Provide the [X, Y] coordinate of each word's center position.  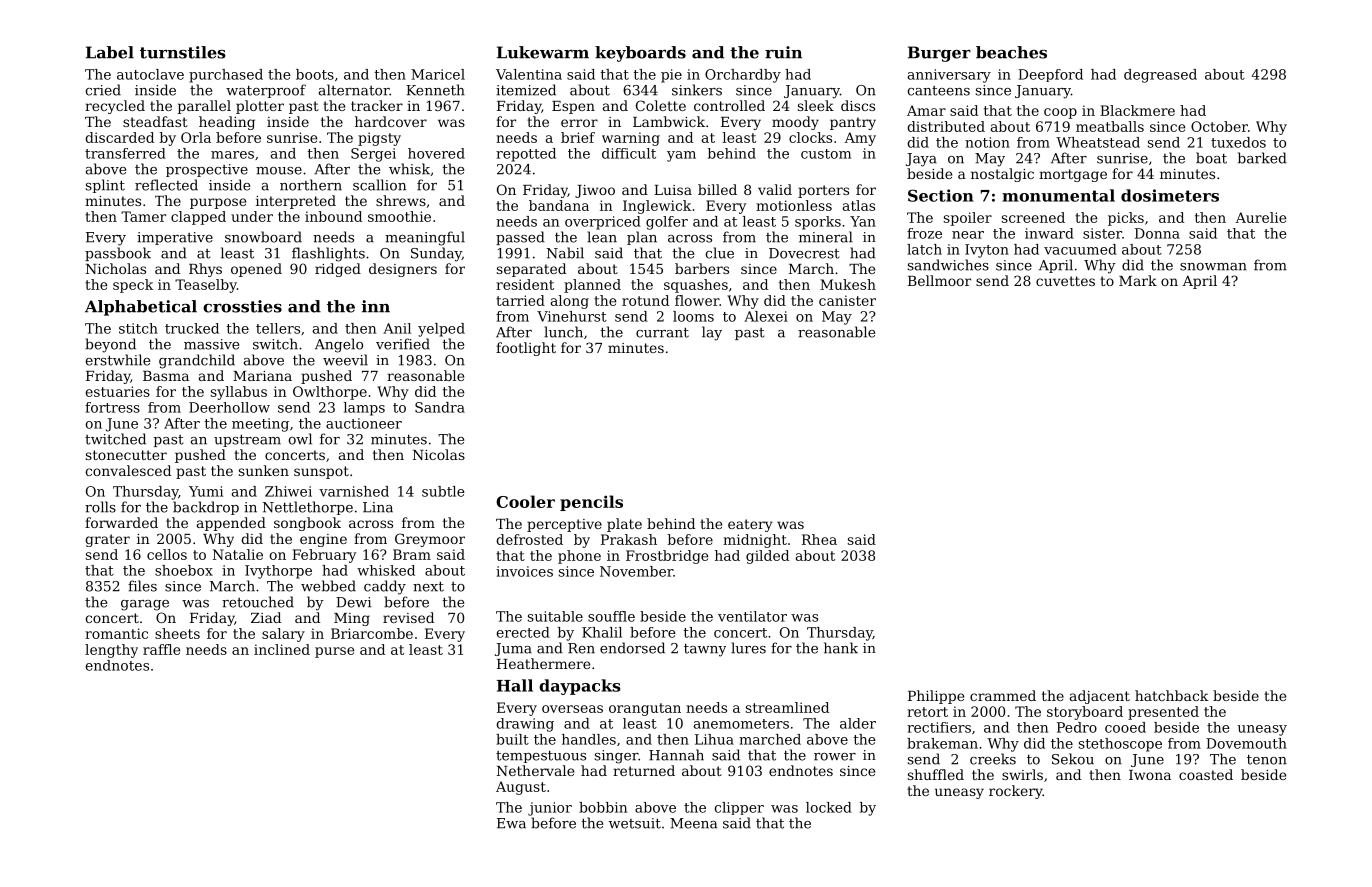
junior [550, 809]
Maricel [438, 74]
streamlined [787, 707]
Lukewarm [543, 52]
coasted [1206, 774]
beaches [1011, 52]
